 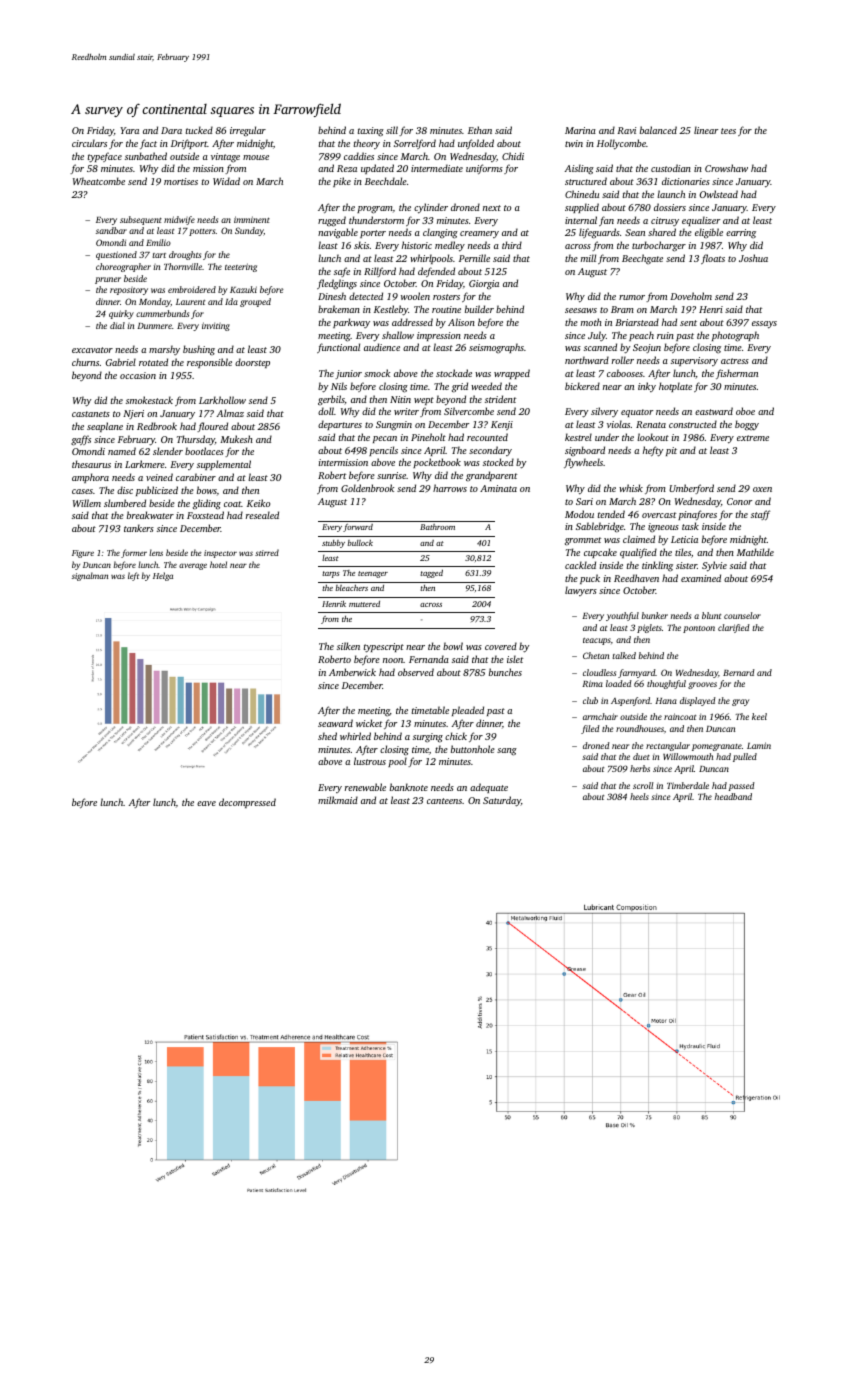 What do you see at coordinates (206, 803) in the screenshot?
I see `eave` at bounding box center [206, 803].
